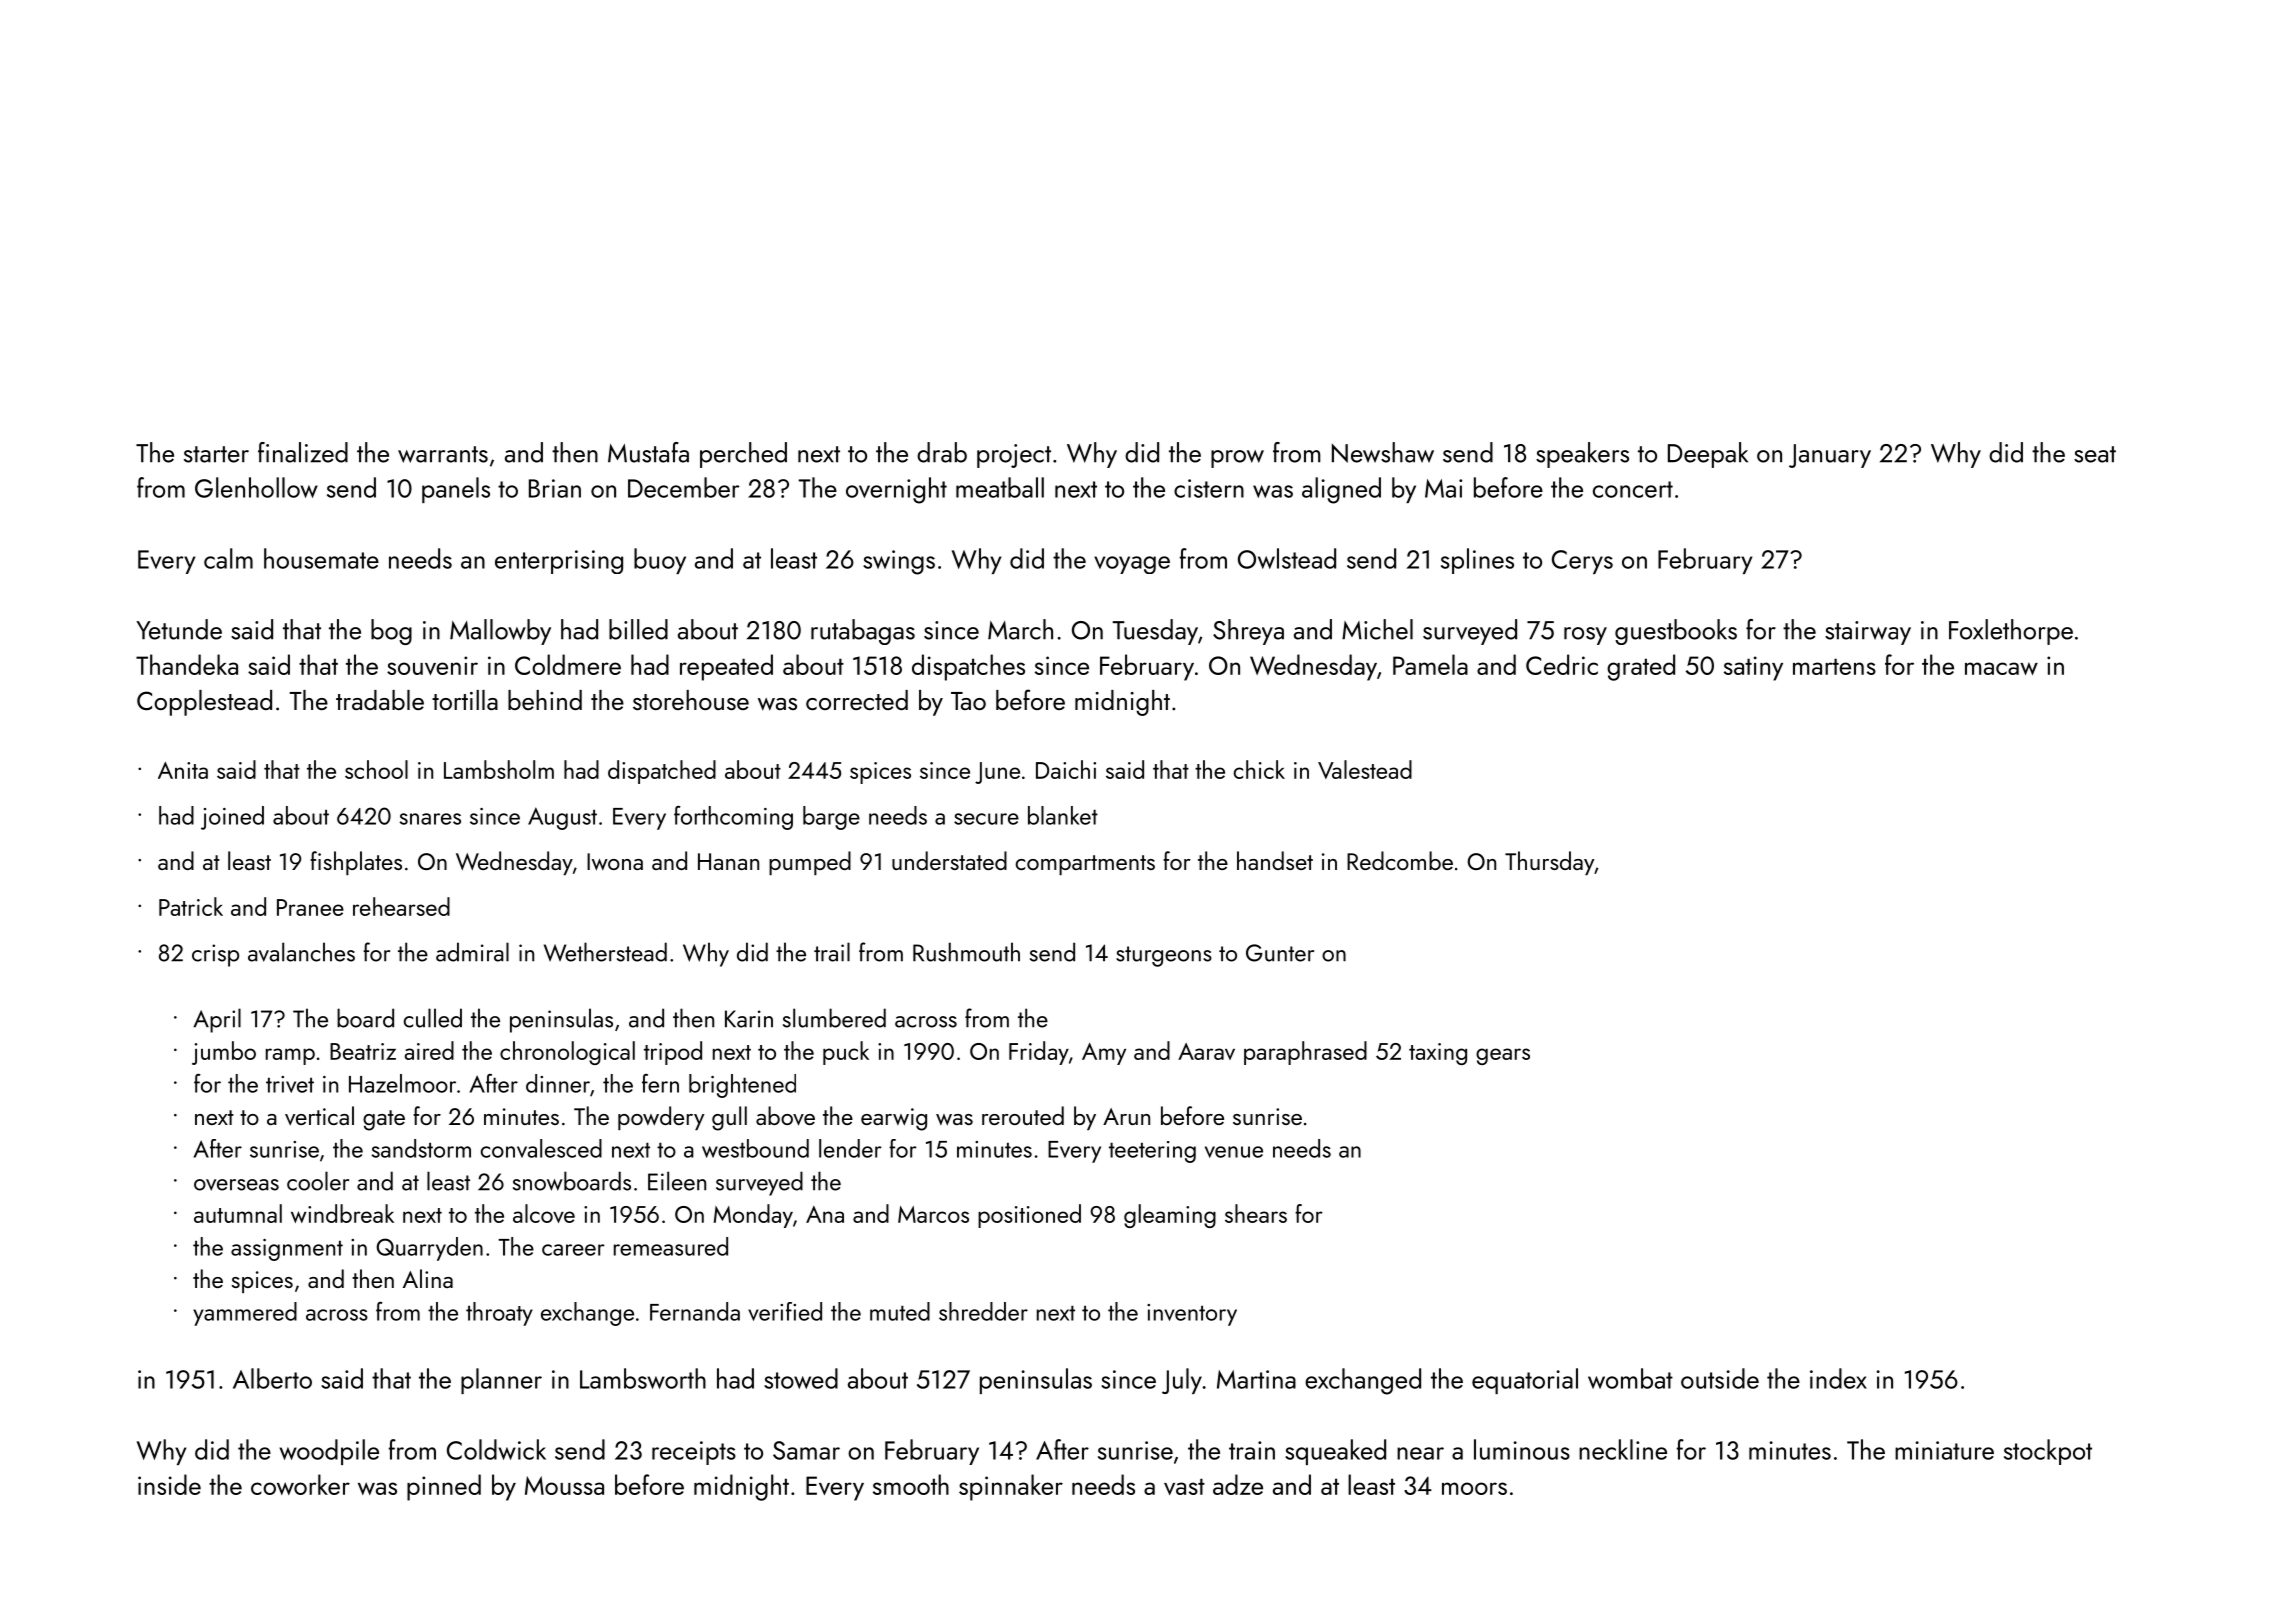 This image has height=1620, width=2292. Describe the element at coordinates (564, 1485) in the image. I see `Moussa` at that location.
